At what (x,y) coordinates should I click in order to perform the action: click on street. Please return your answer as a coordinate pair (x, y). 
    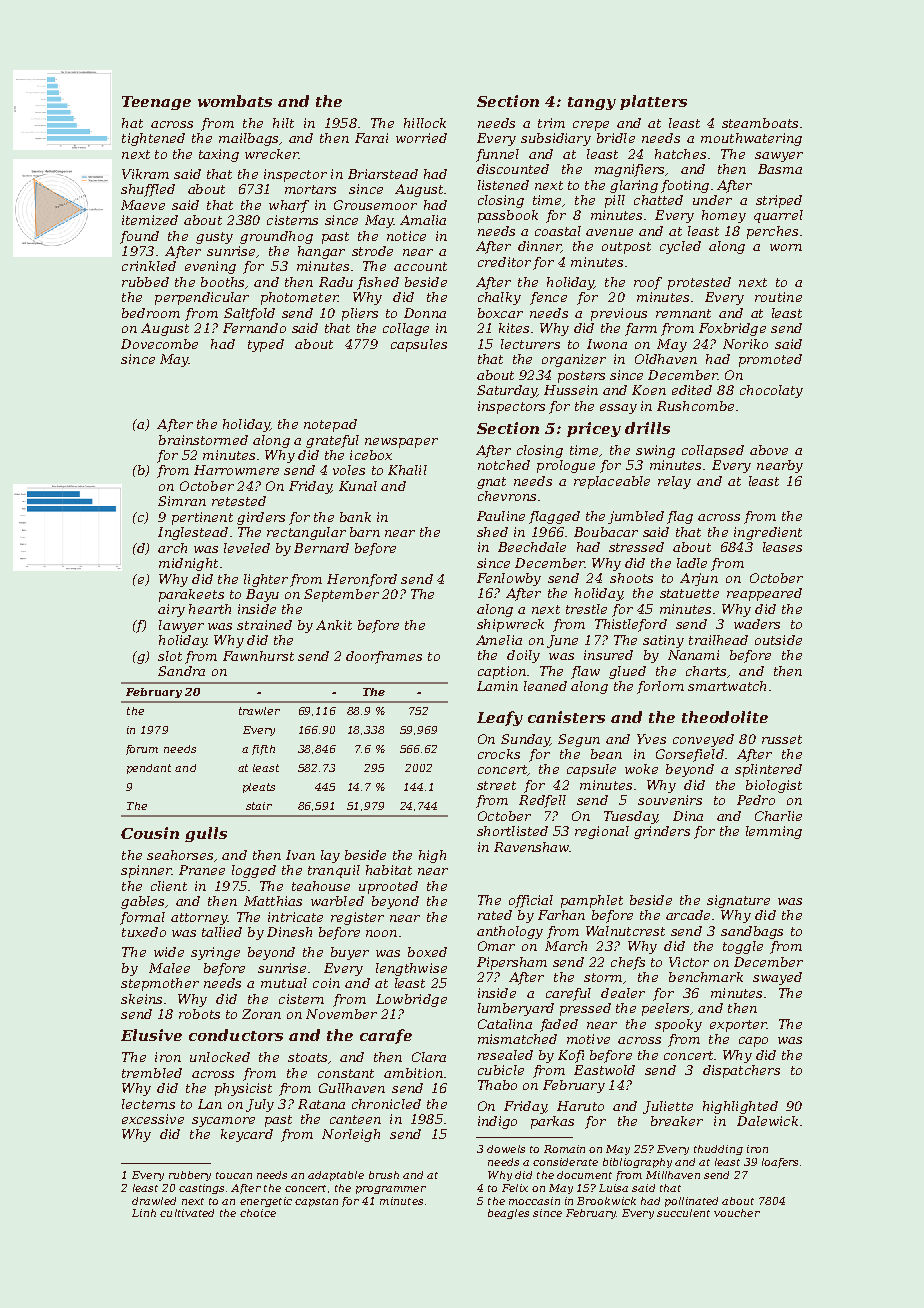
    Looking at the image, I should click on (496, 785).
